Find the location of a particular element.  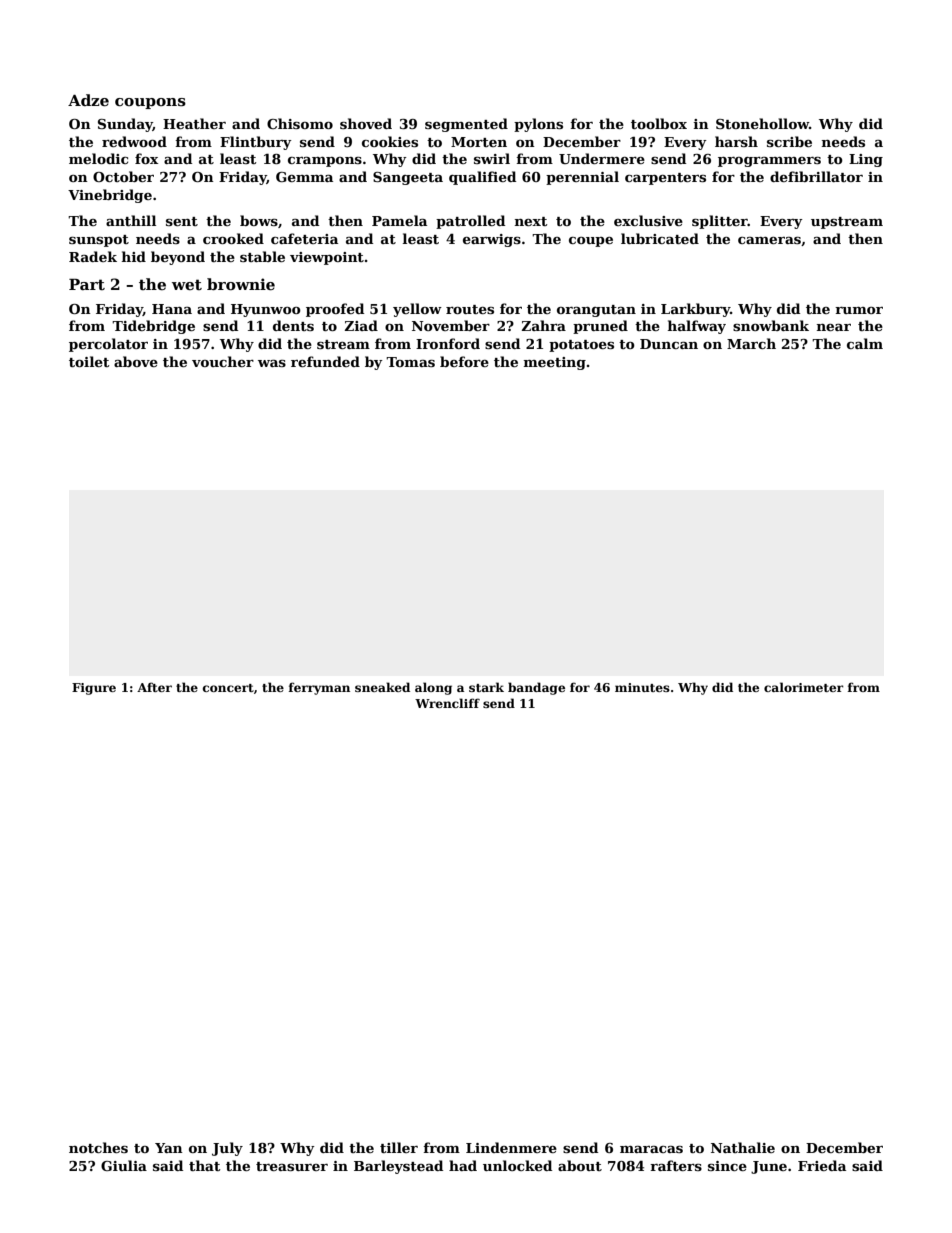

calorimeter is located at coordinates (804, 687).
